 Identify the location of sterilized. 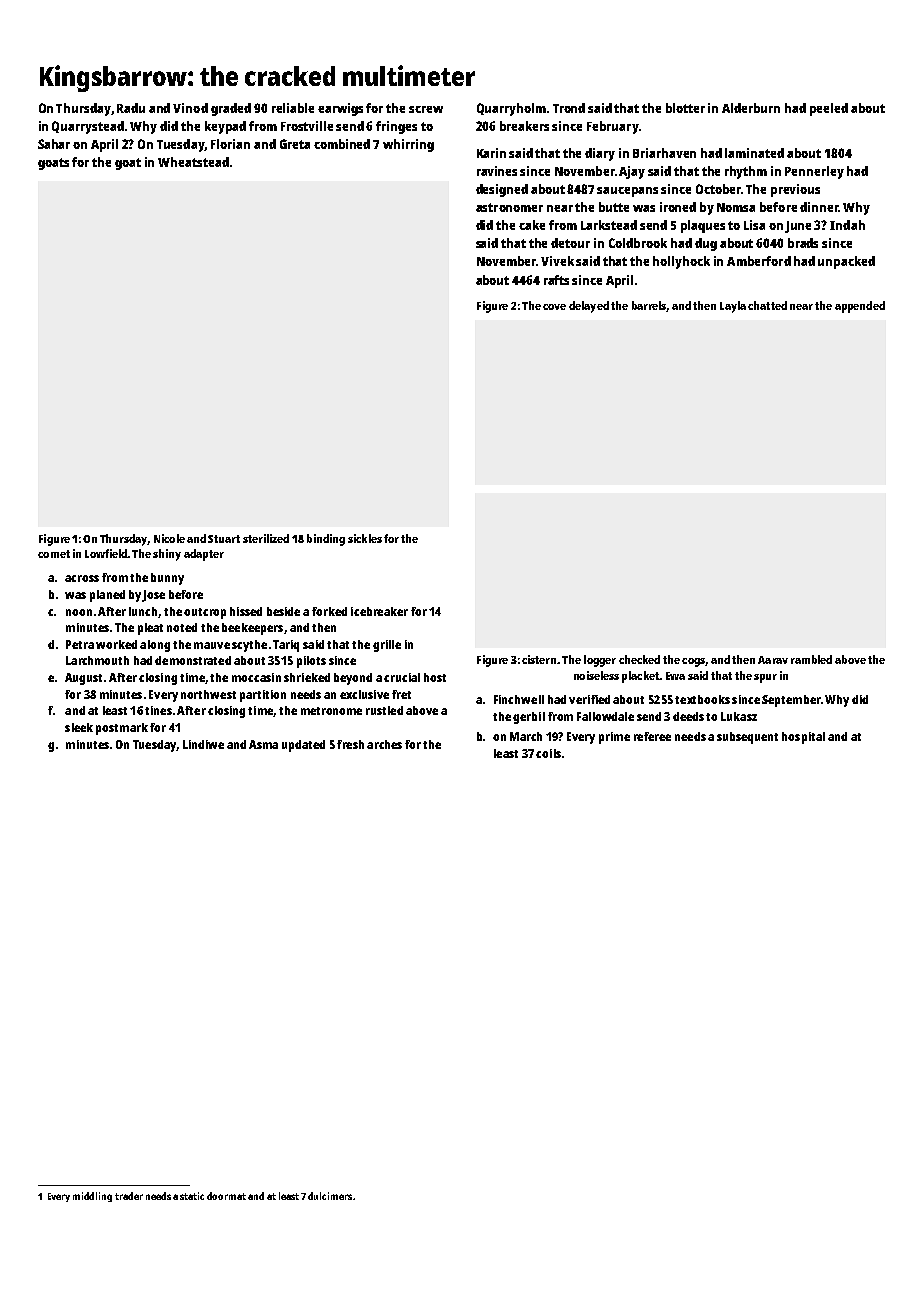
(266, 538).
